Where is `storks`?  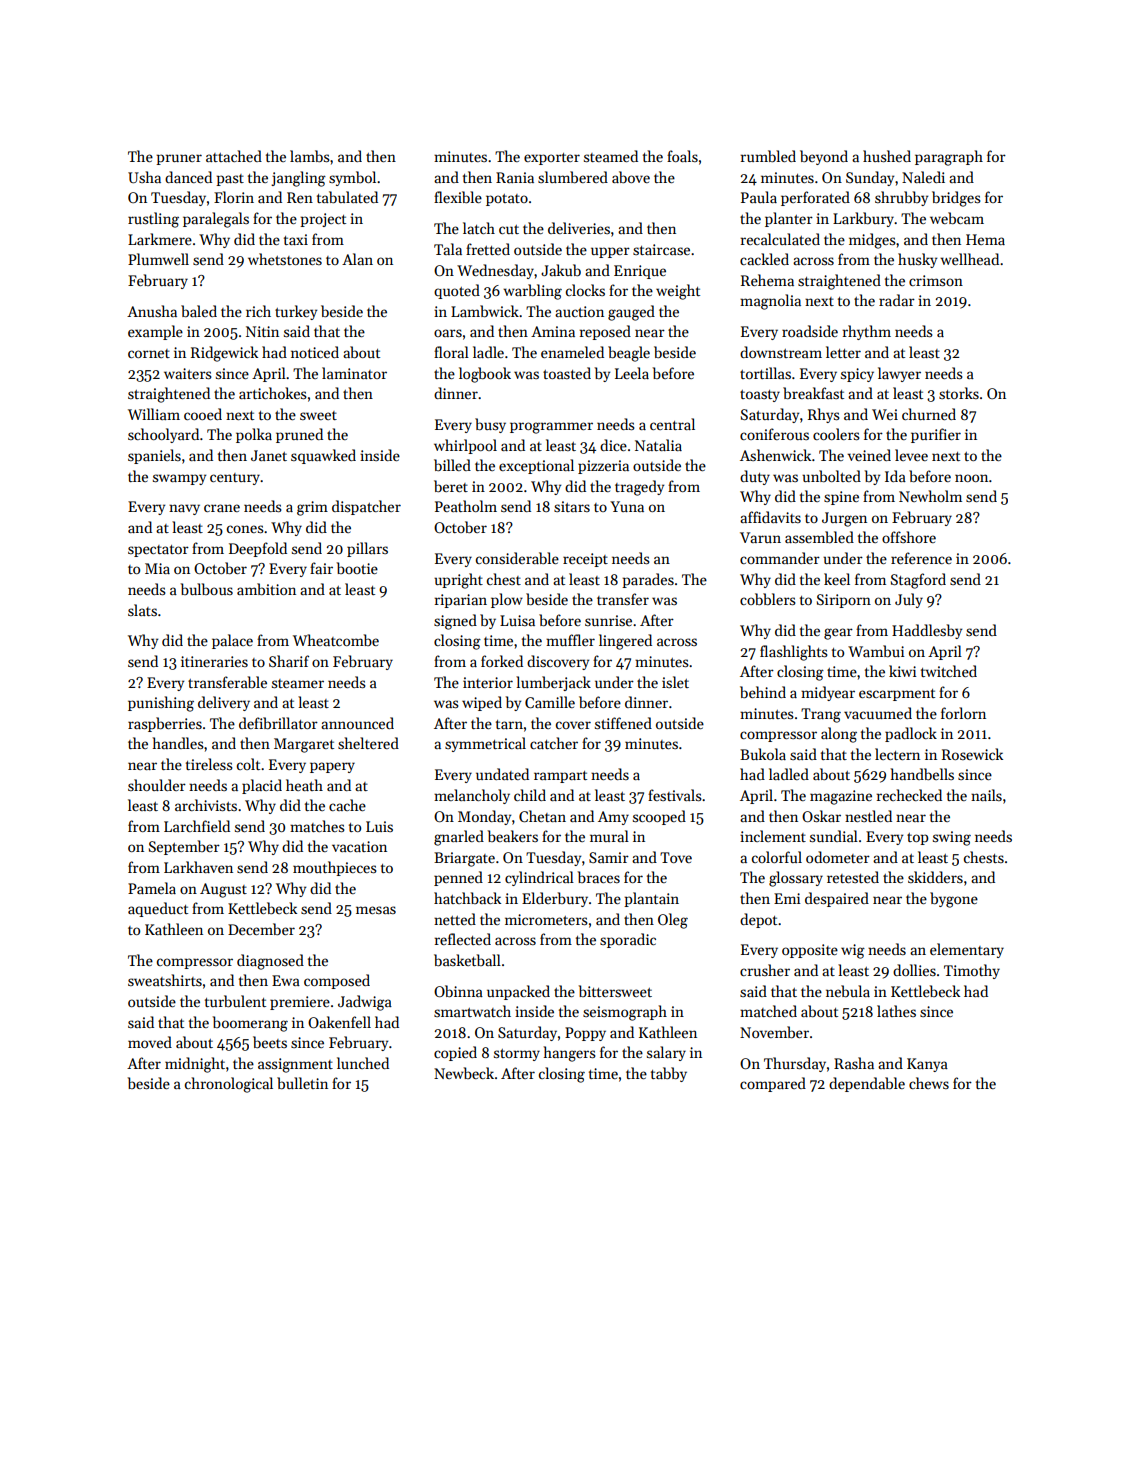
storks is located at coordinates (959, 393).
